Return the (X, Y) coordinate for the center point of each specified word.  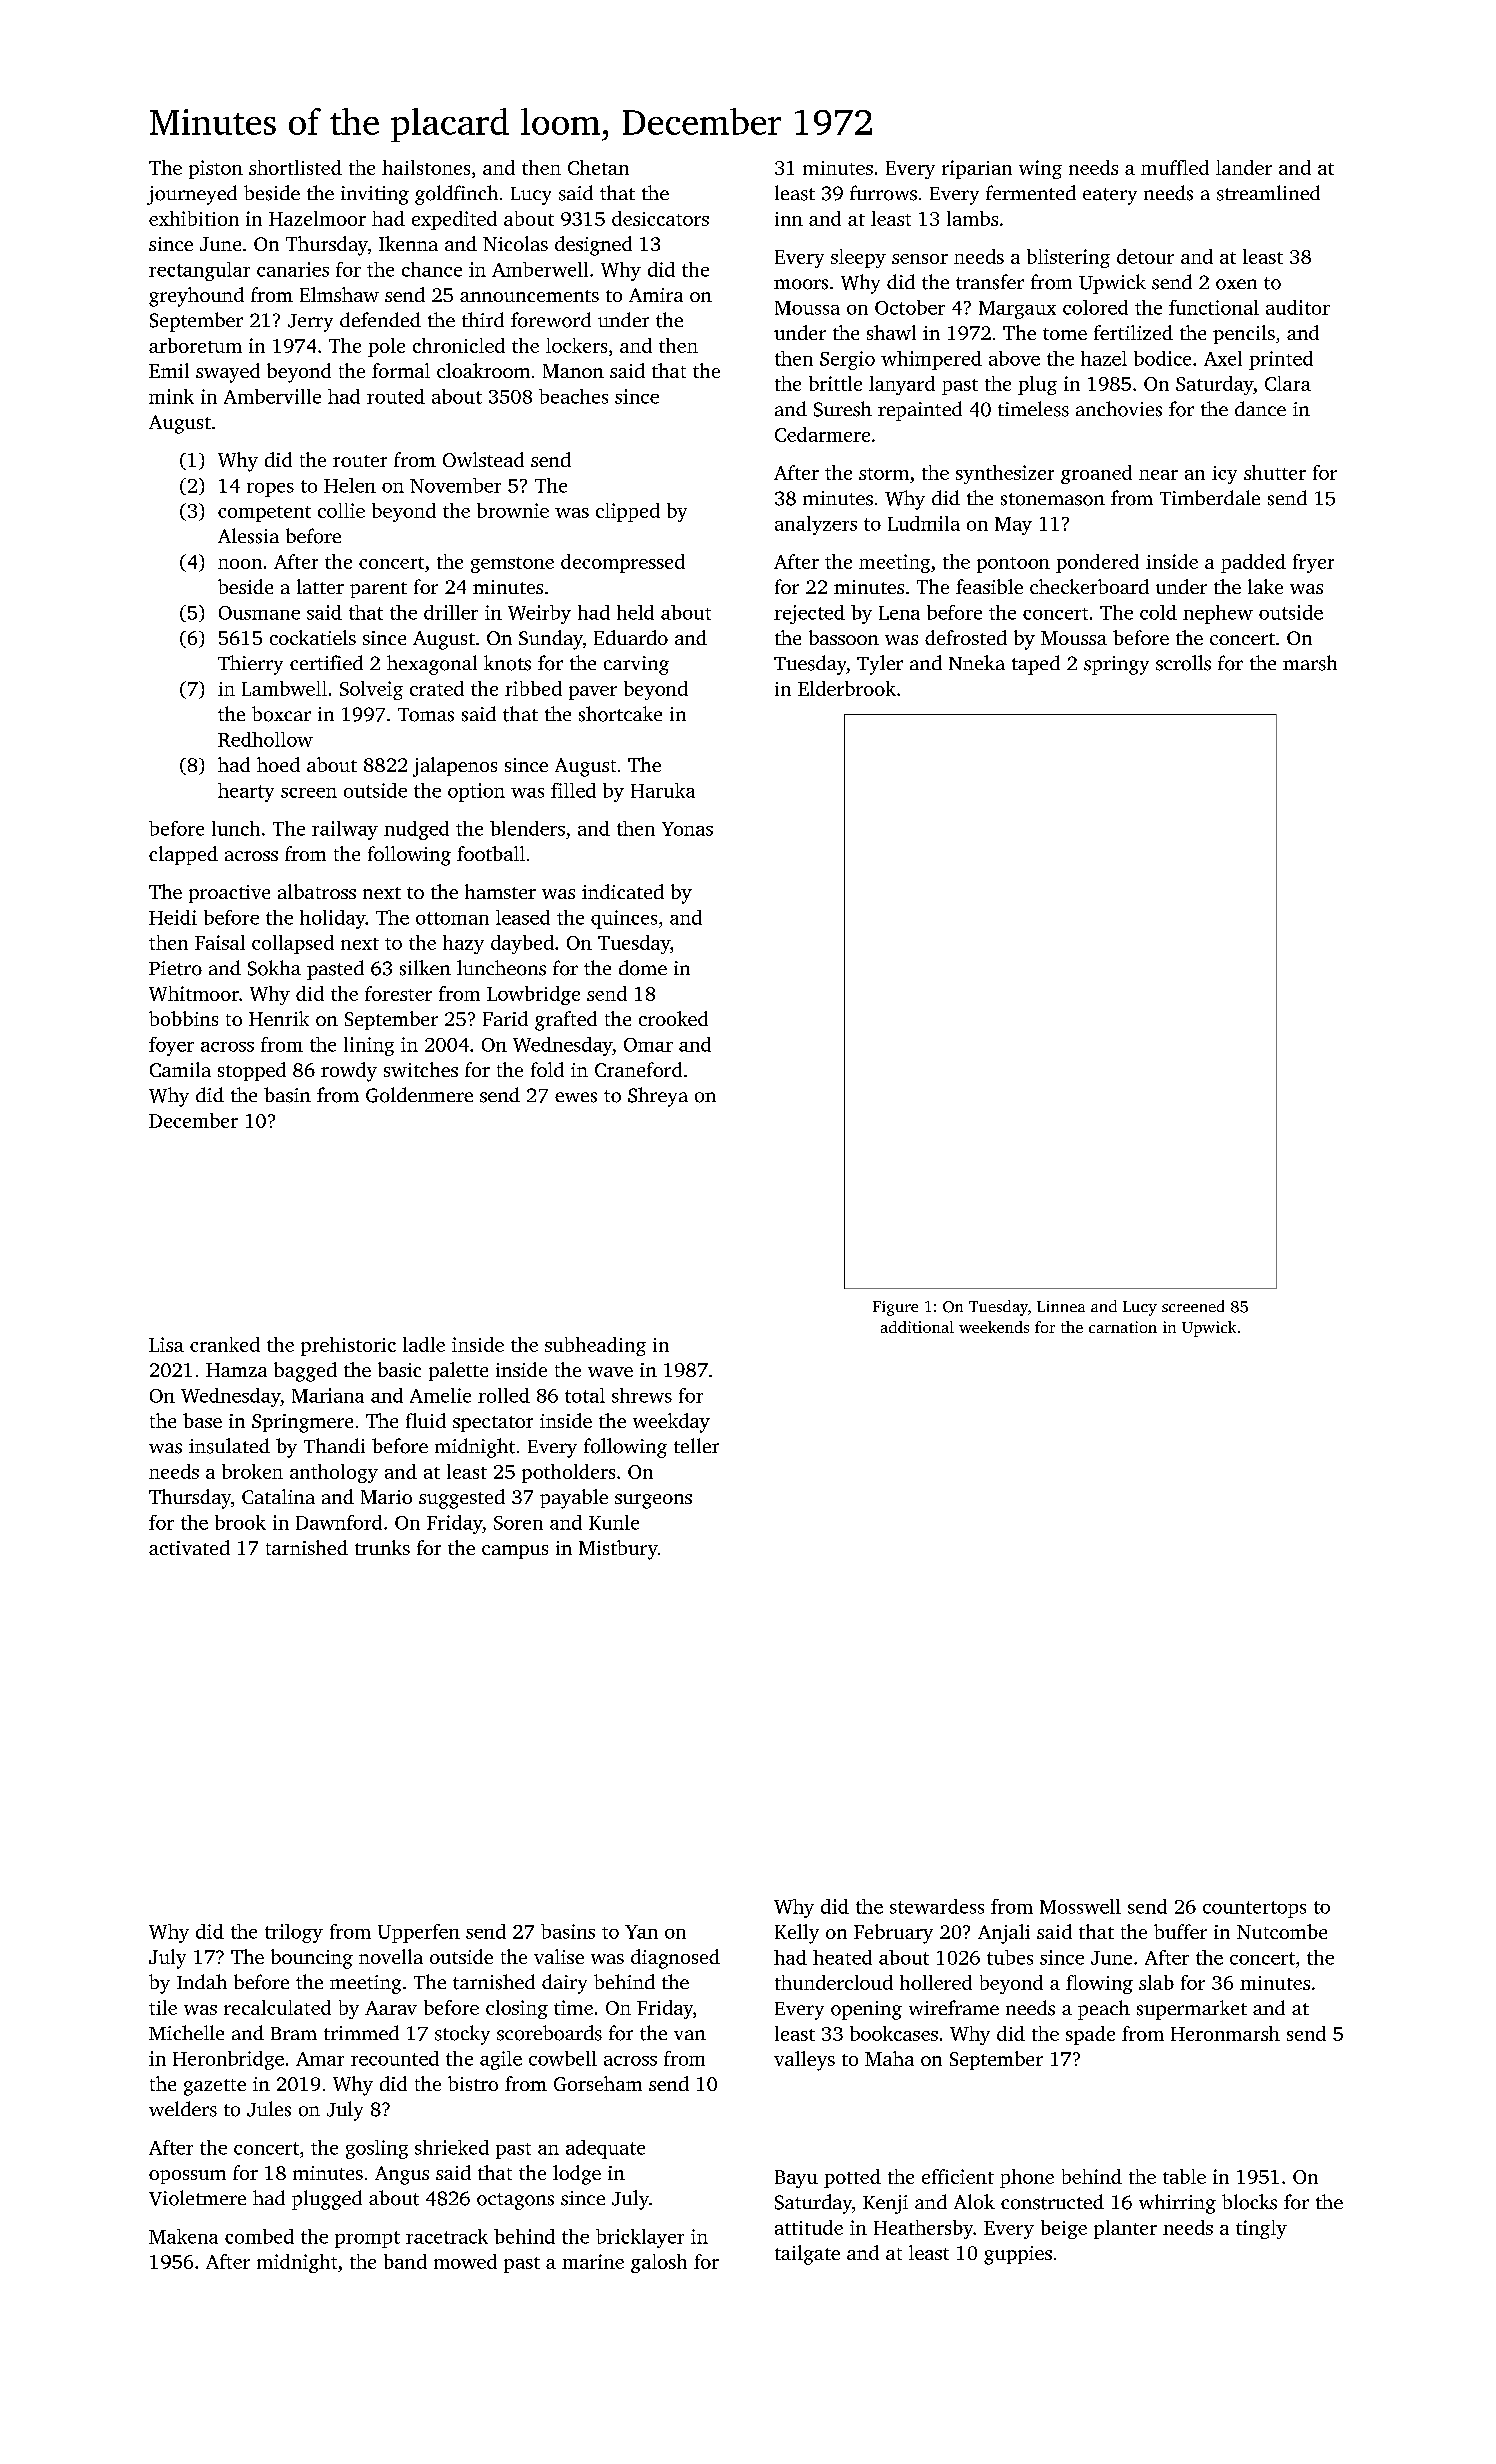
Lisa (166, 1344)
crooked (673, 1018)
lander (1244, 167)
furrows (883, 193)
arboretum (195, 345)
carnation (1123, 1327)
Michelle (186, 2032)
